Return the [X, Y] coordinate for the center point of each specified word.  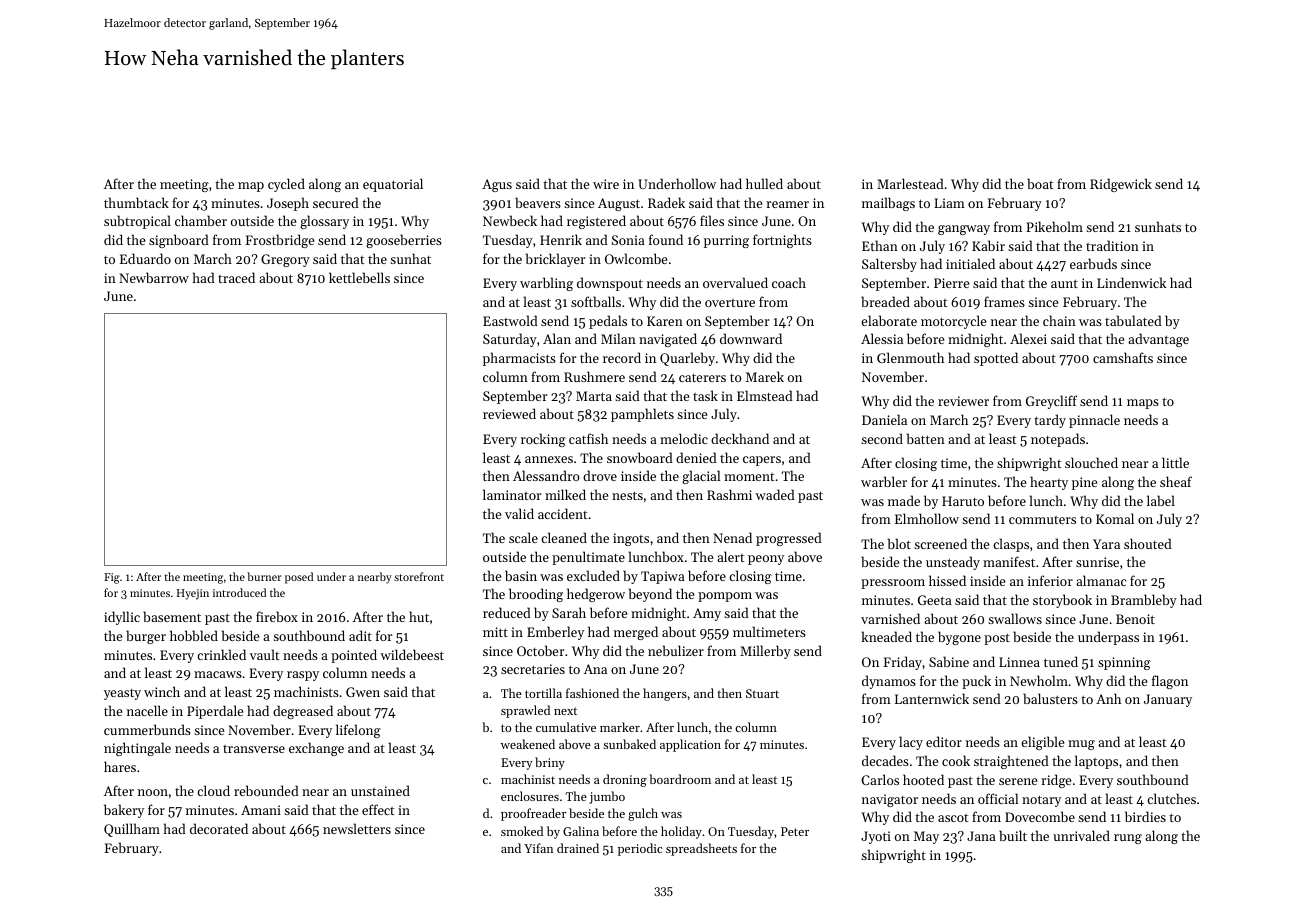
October [540, 650]
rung [1128, 839]
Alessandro [546, 475]
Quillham [132, 830]
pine [1084, 483]
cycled [286, 185]
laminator [512, 494]
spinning [1124, 663]
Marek [765, 376]
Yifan [538, 848]
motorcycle [953, 322]
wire [606, 184]
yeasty [122, 694]
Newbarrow [154, 277]
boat [1040, 183]
